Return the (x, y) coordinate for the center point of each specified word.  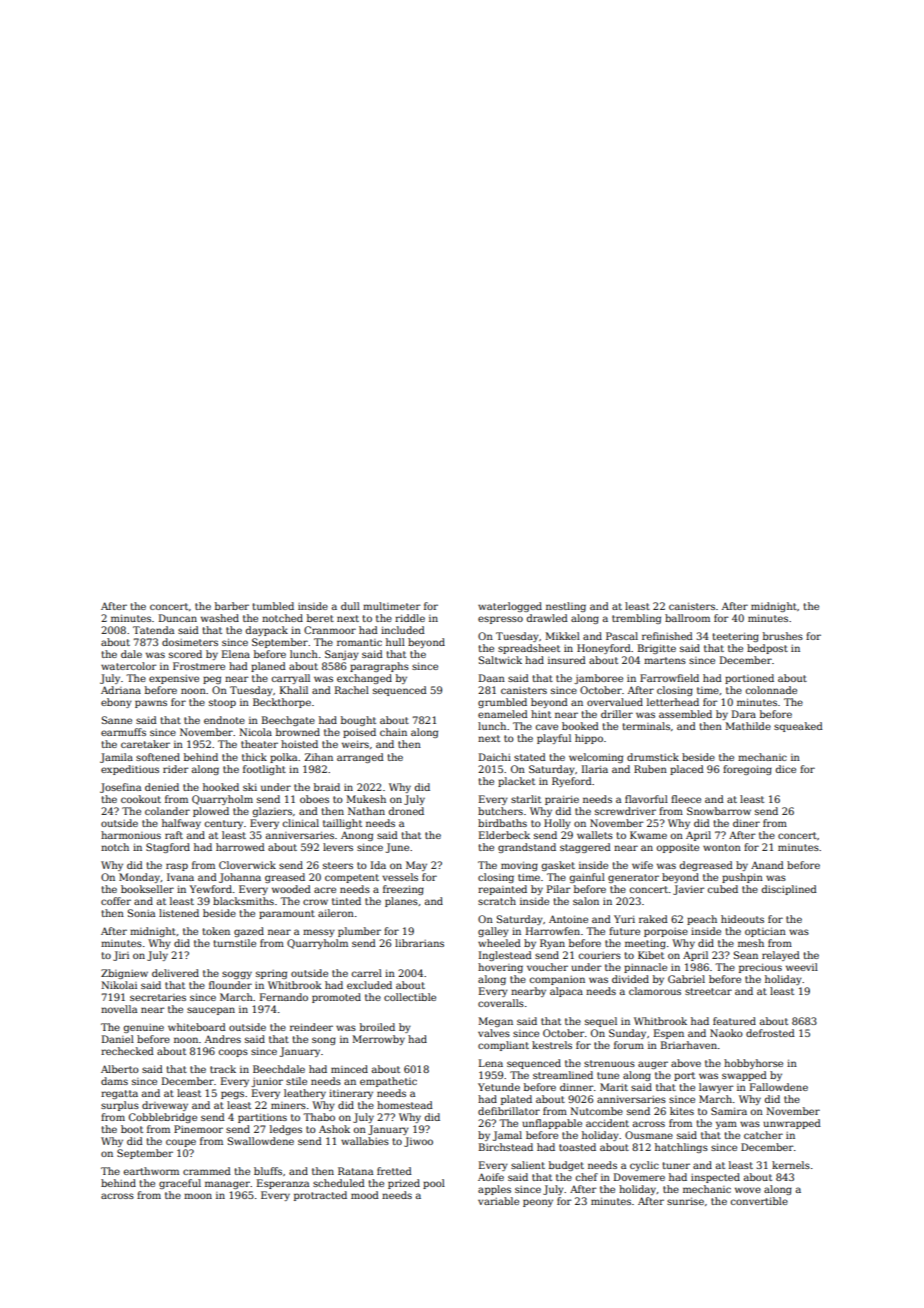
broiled (377, 1027)
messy (319, 933)
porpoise (666, 932)
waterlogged (510, 607)
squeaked (798, 727)
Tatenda (153, 630)
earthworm (151, 1171)
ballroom (687, 618)
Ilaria (595, 769)
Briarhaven (689, 1045)
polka (283, 758)
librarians (419, 943)
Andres (223, 1039)
